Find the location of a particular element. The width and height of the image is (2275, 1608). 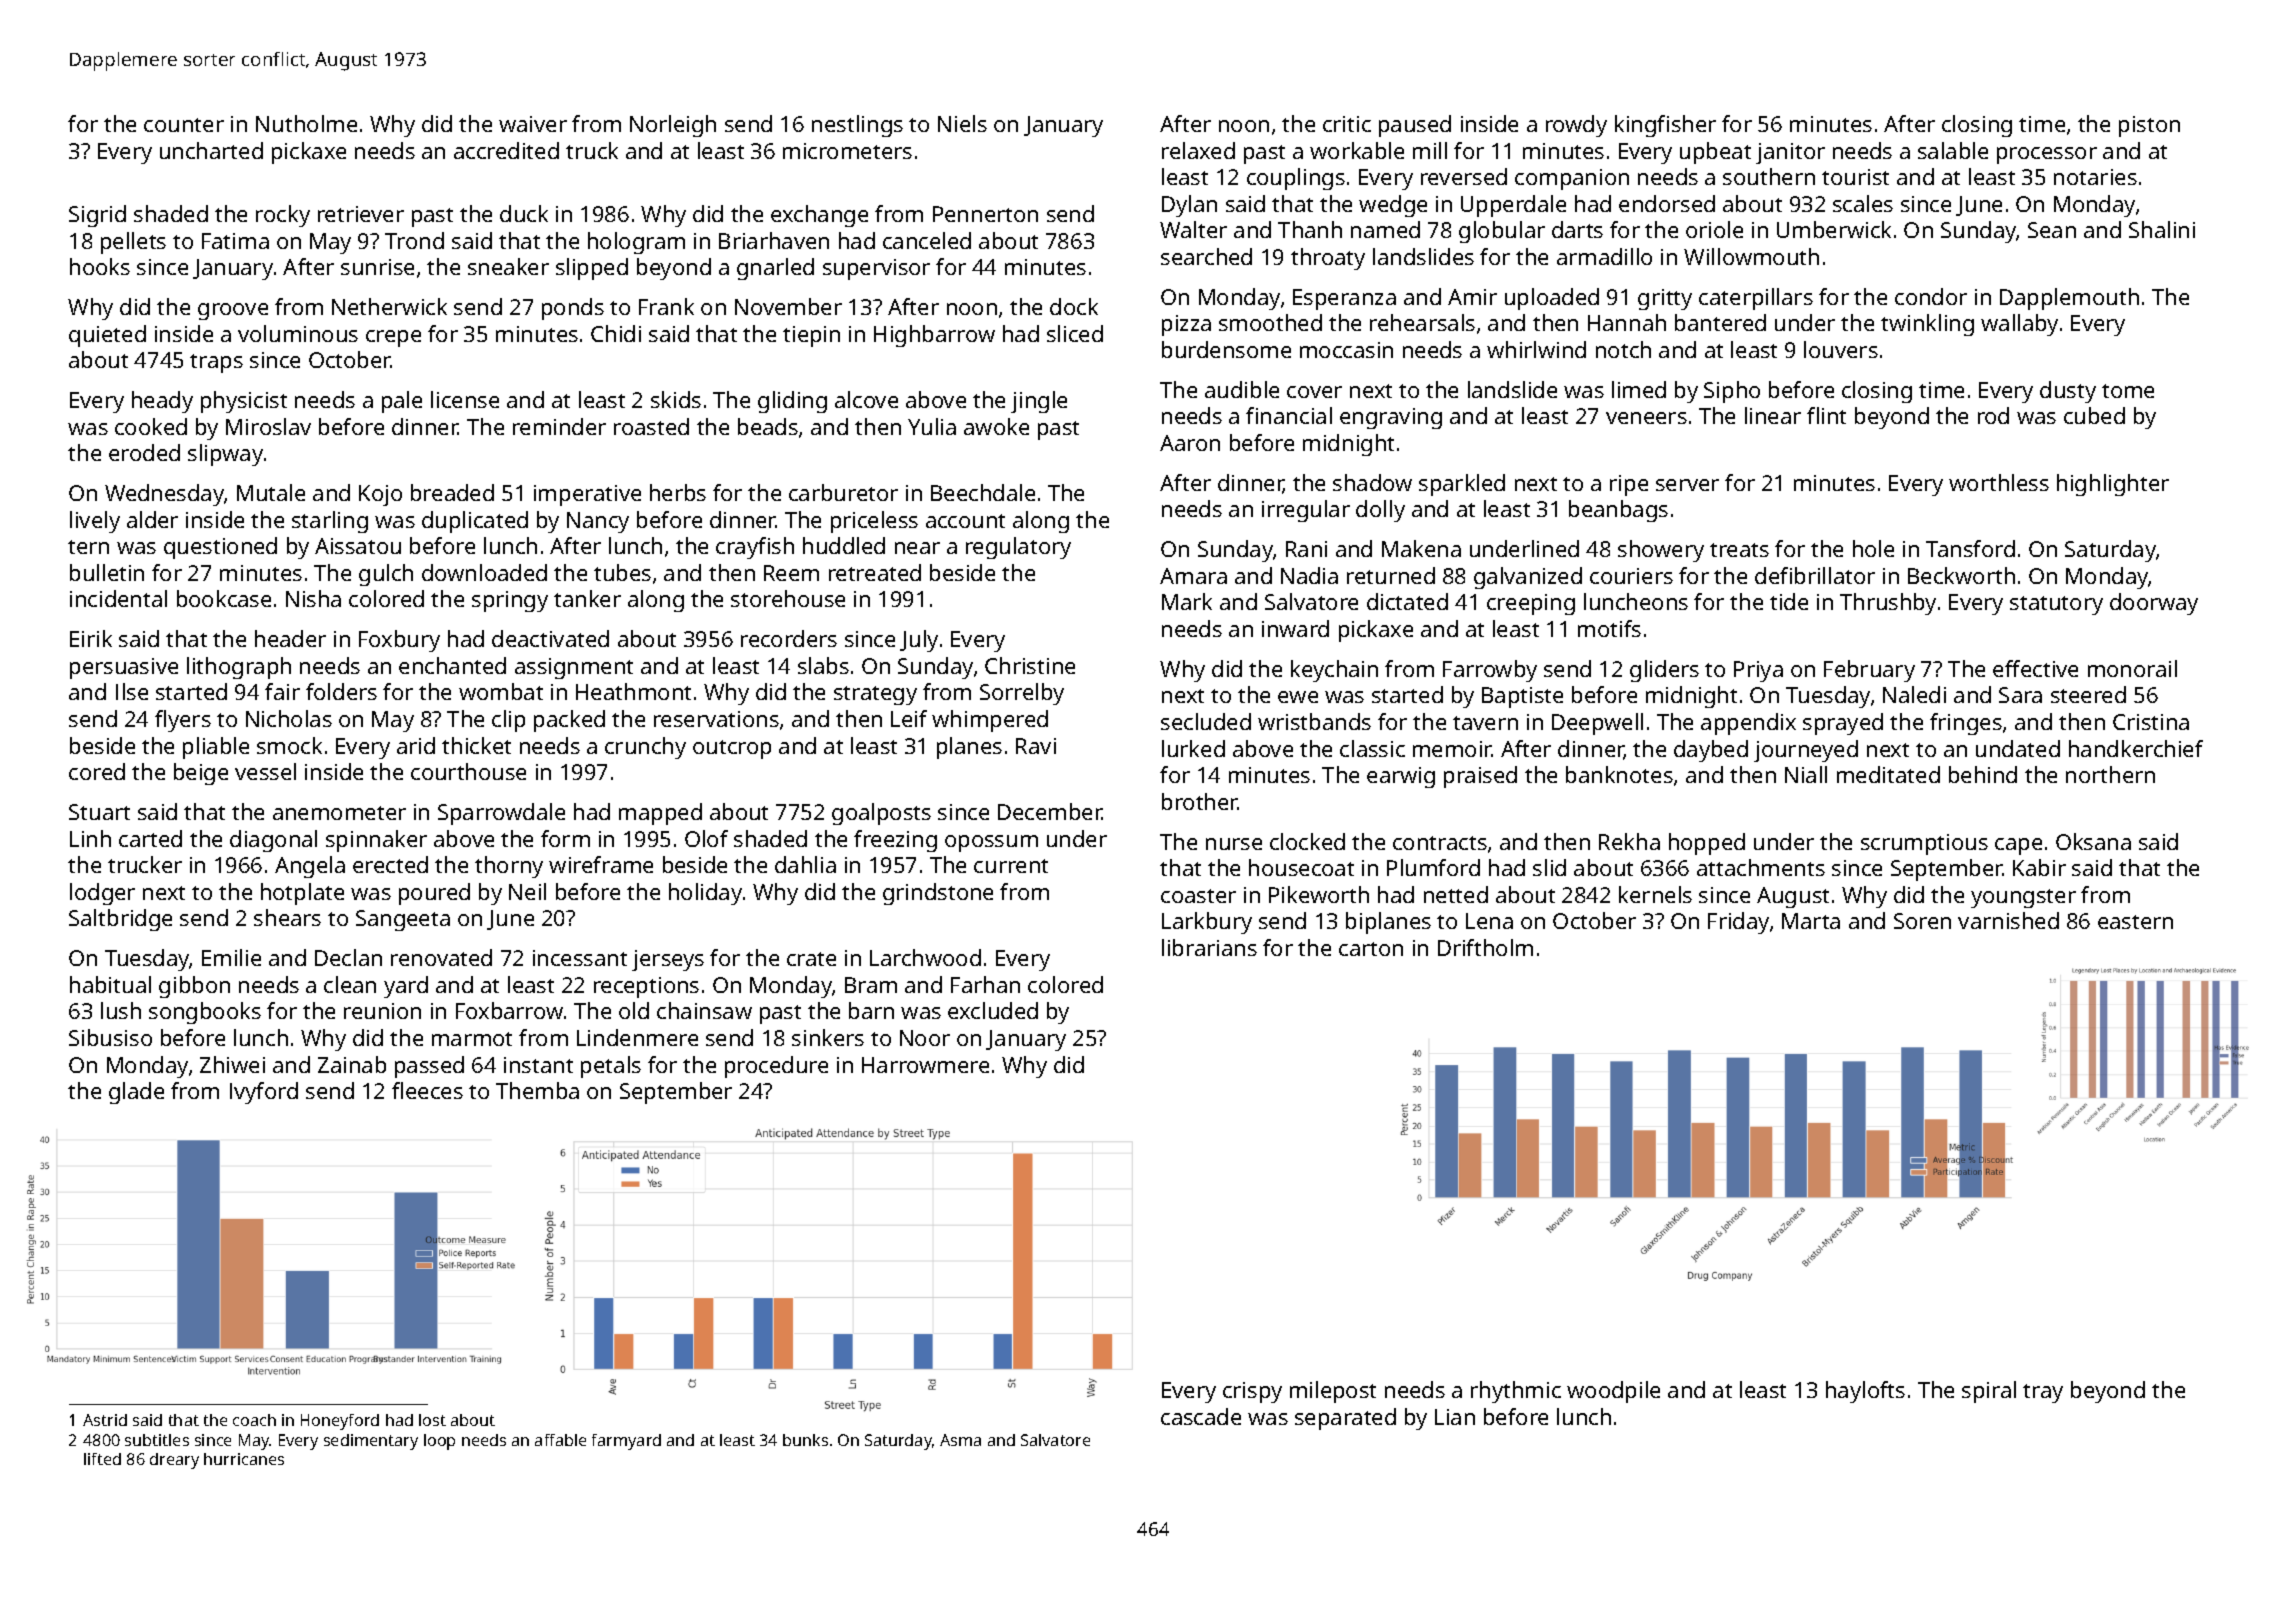

varnished is located at coordinates (2008, 920).
